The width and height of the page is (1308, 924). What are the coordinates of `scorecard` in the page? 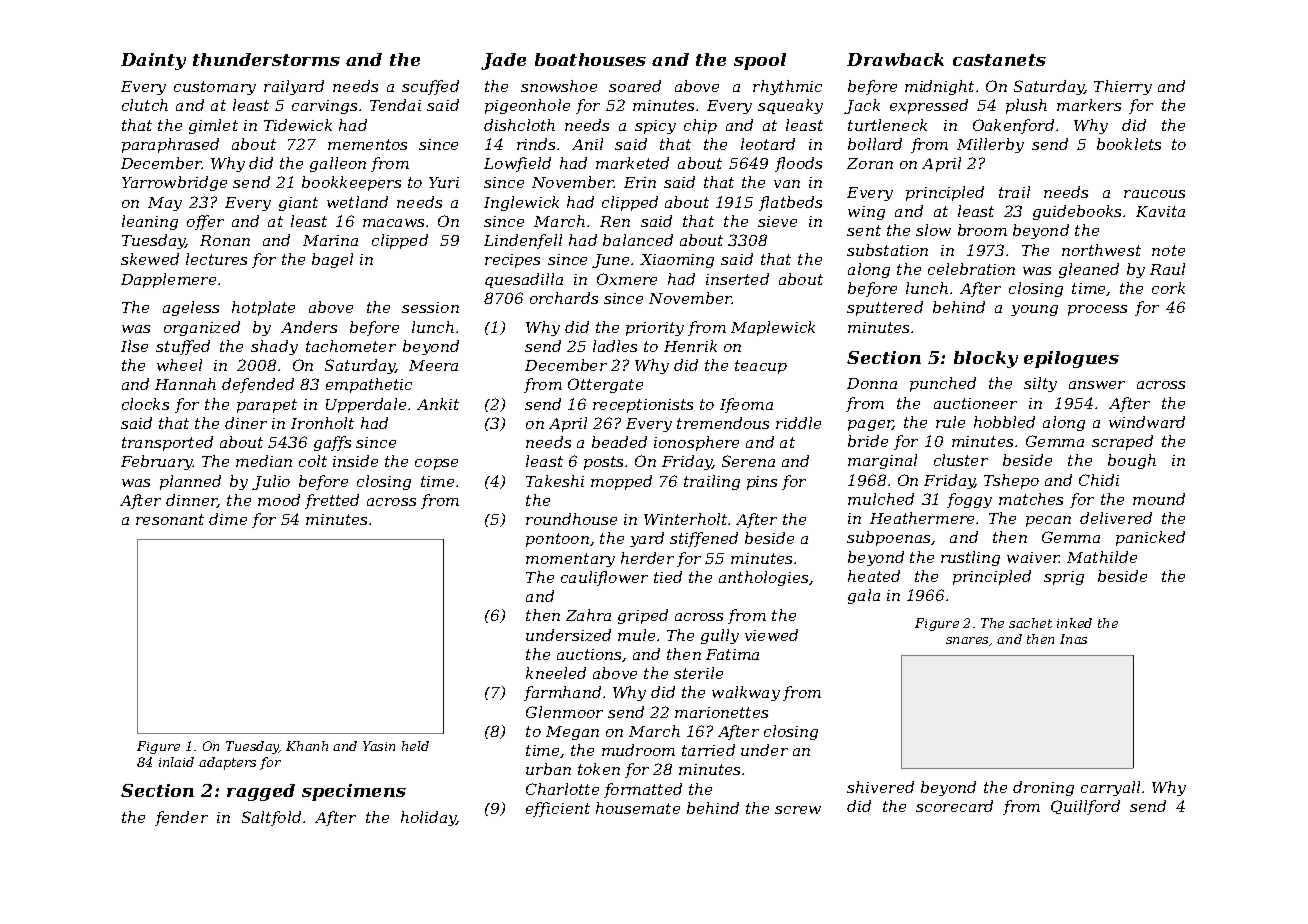 It's located at (954, 806).
